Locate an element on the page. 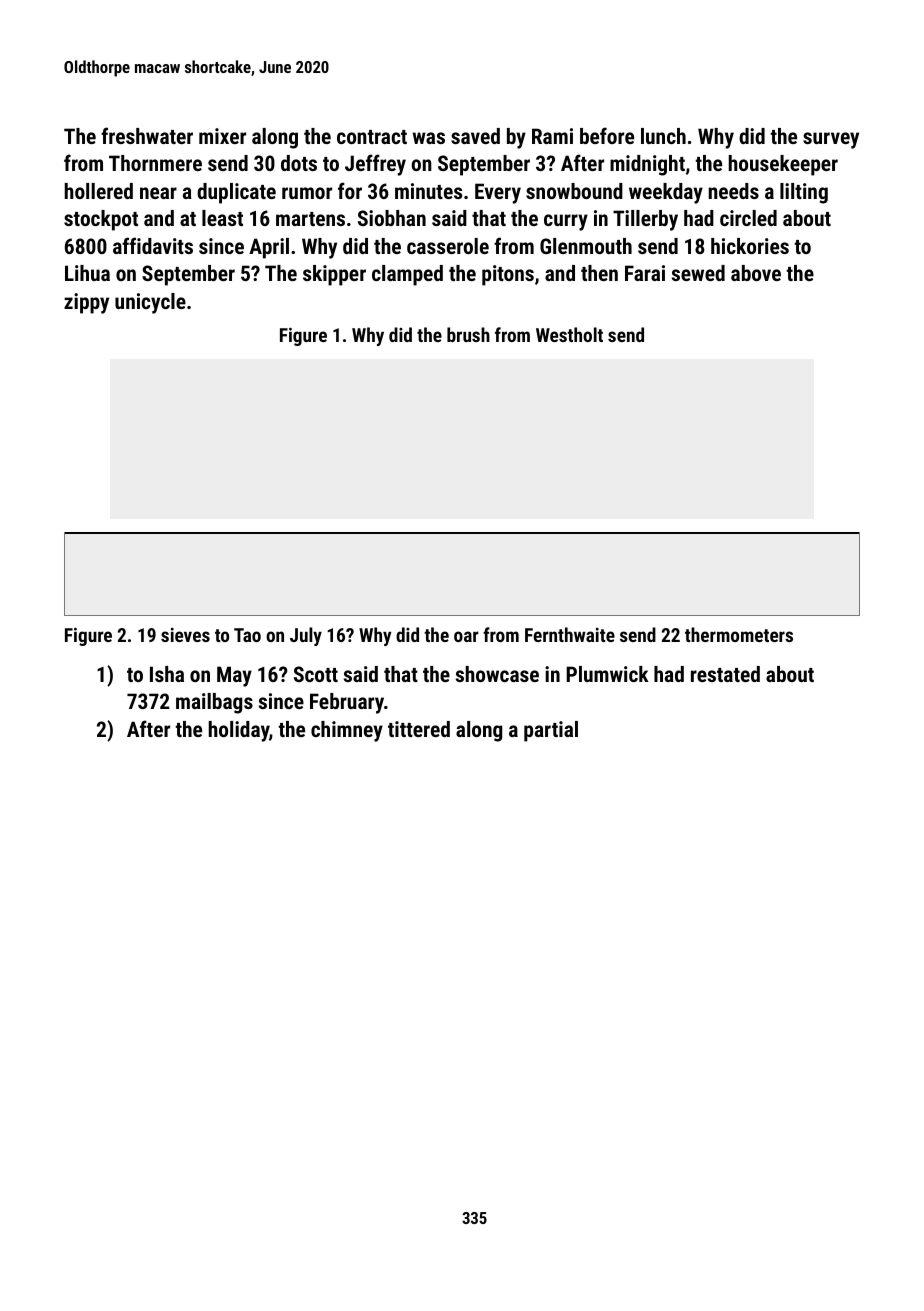 Image resolution: width=924 pixels, height=1311 pixels. tittered is located at coordinates (419, 729).
